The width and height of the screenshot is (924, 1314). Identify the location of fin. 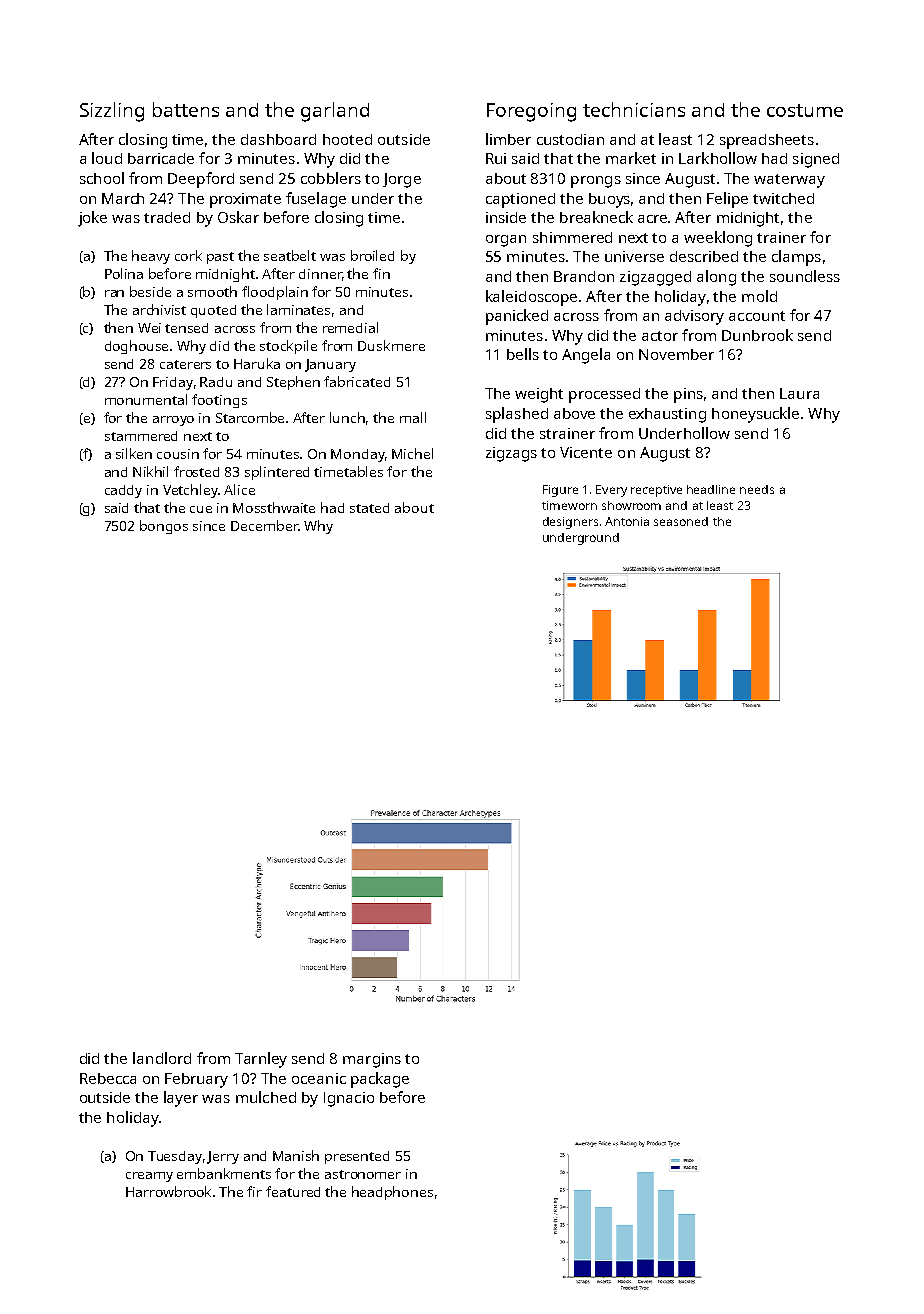
(381, 273).
